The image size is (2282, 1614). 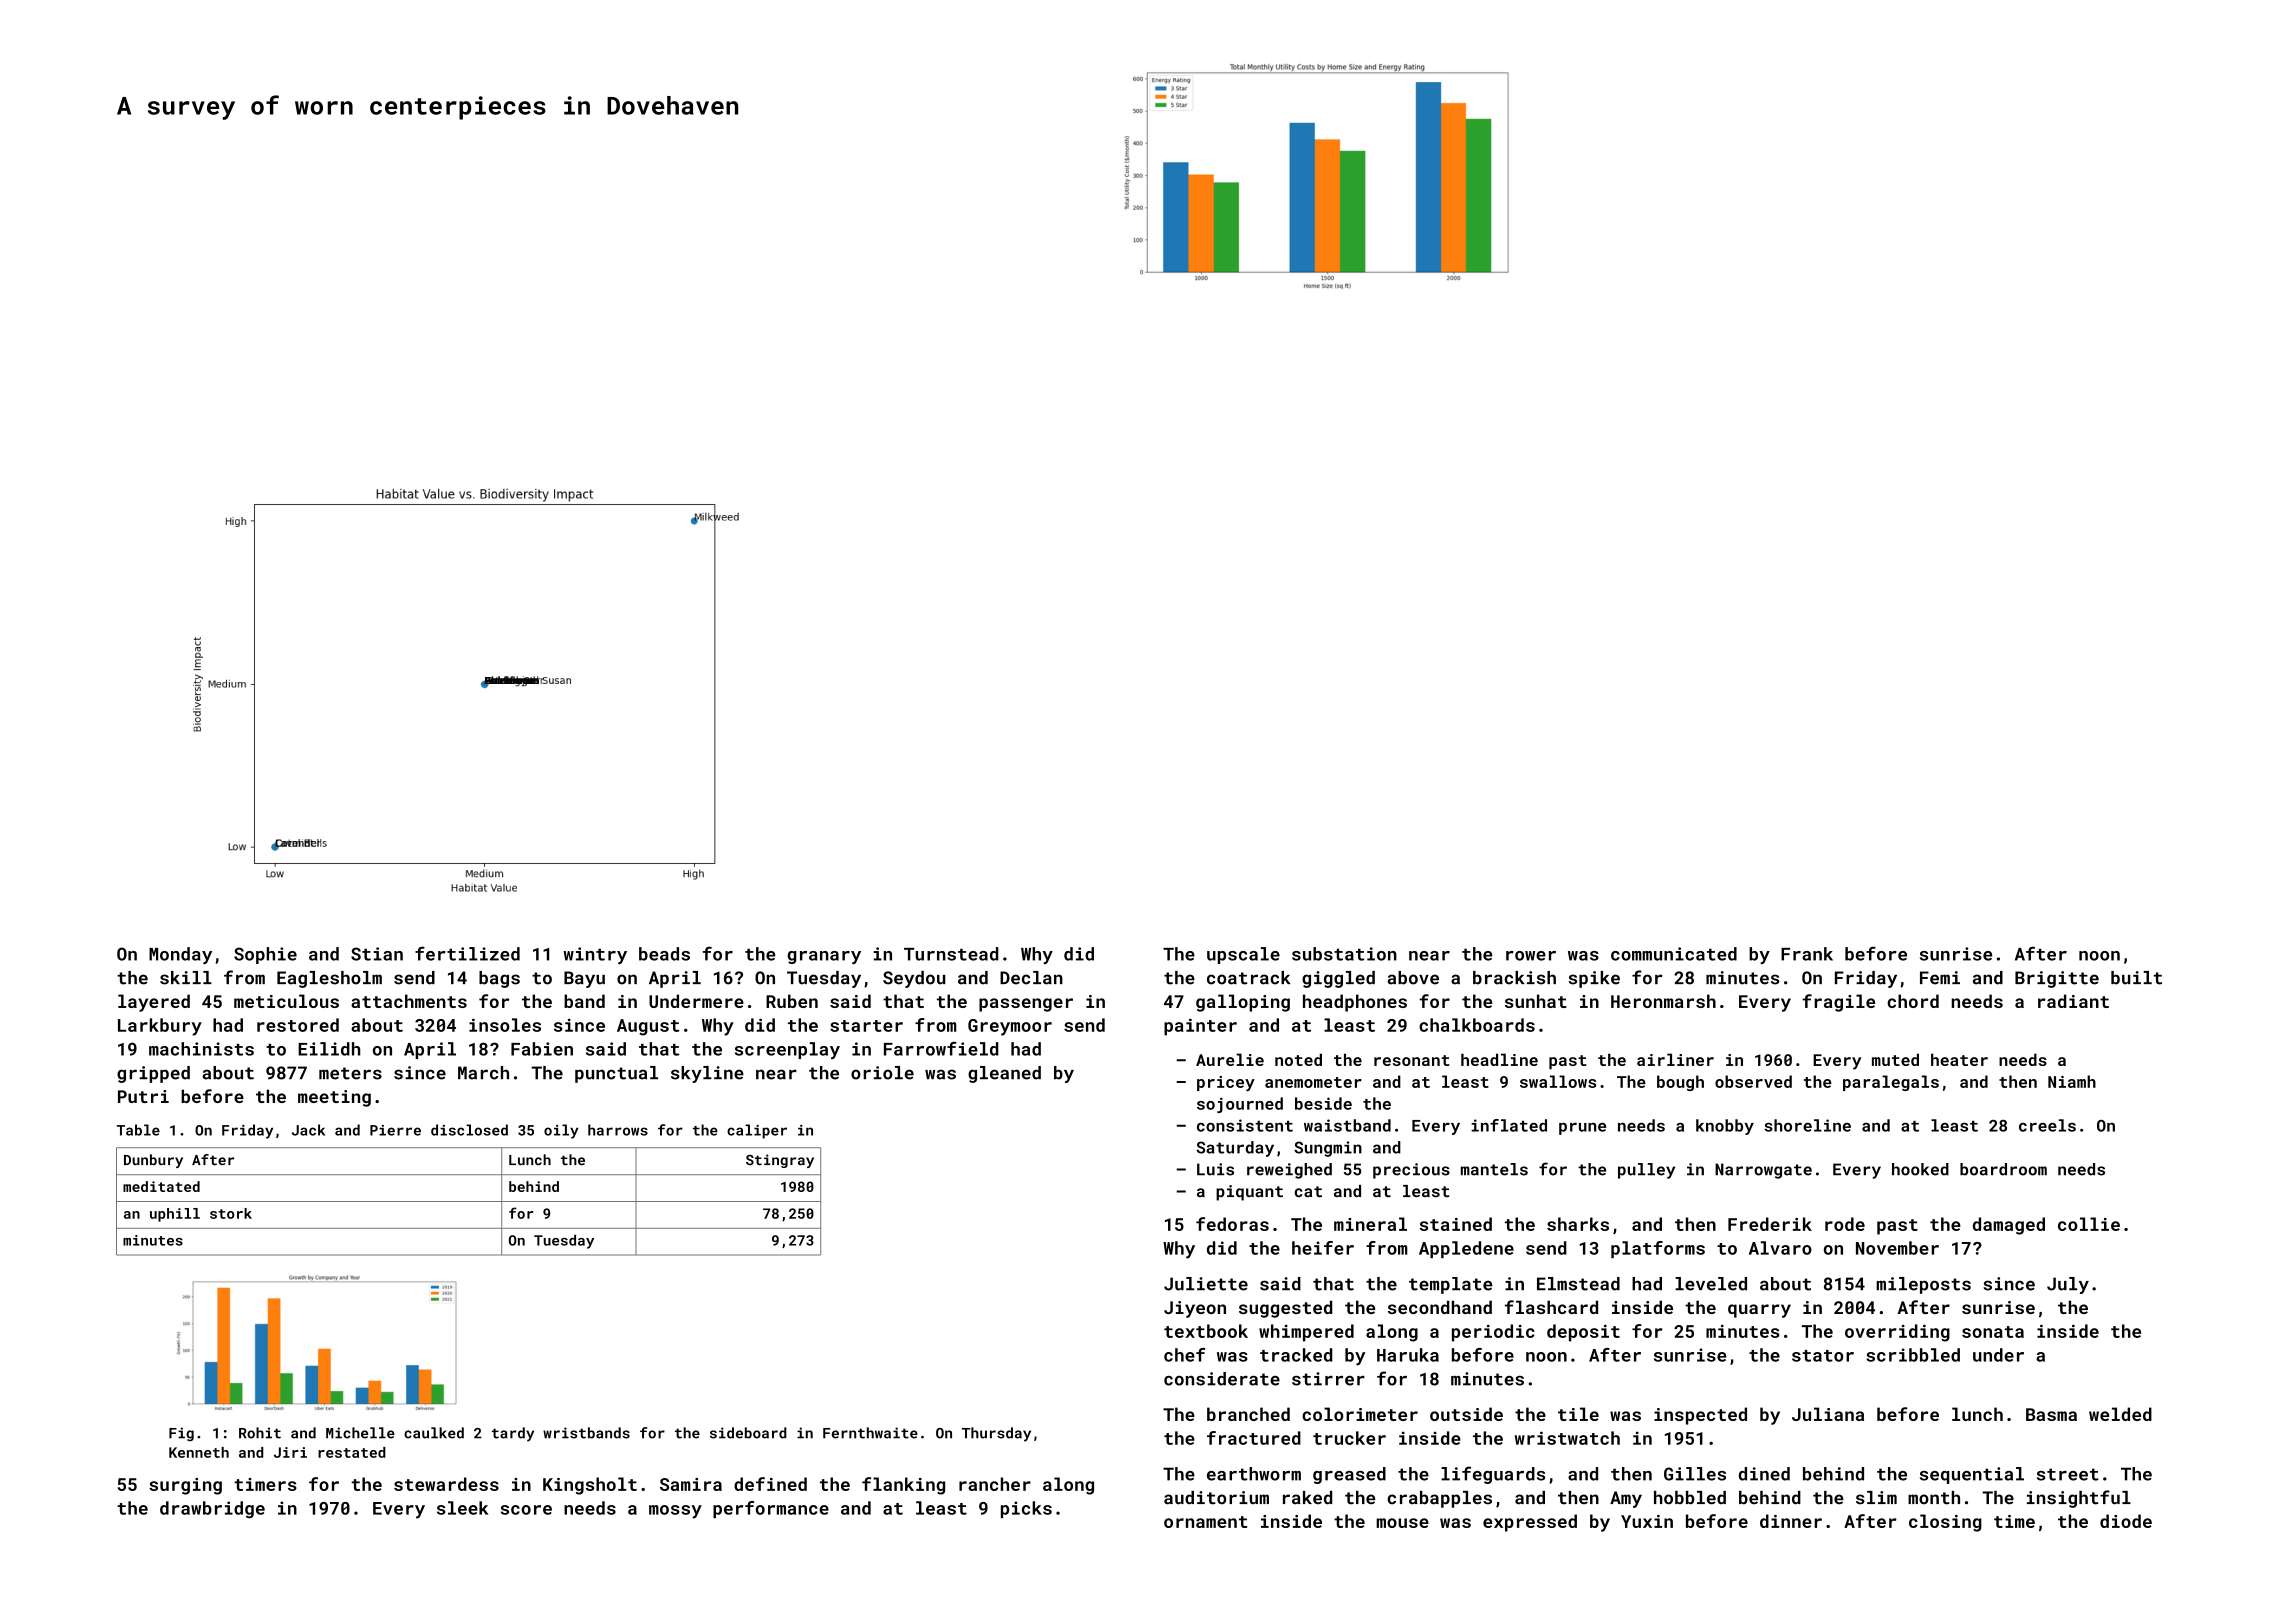 I want to click on communicated, so click(x=1674, y=954).
